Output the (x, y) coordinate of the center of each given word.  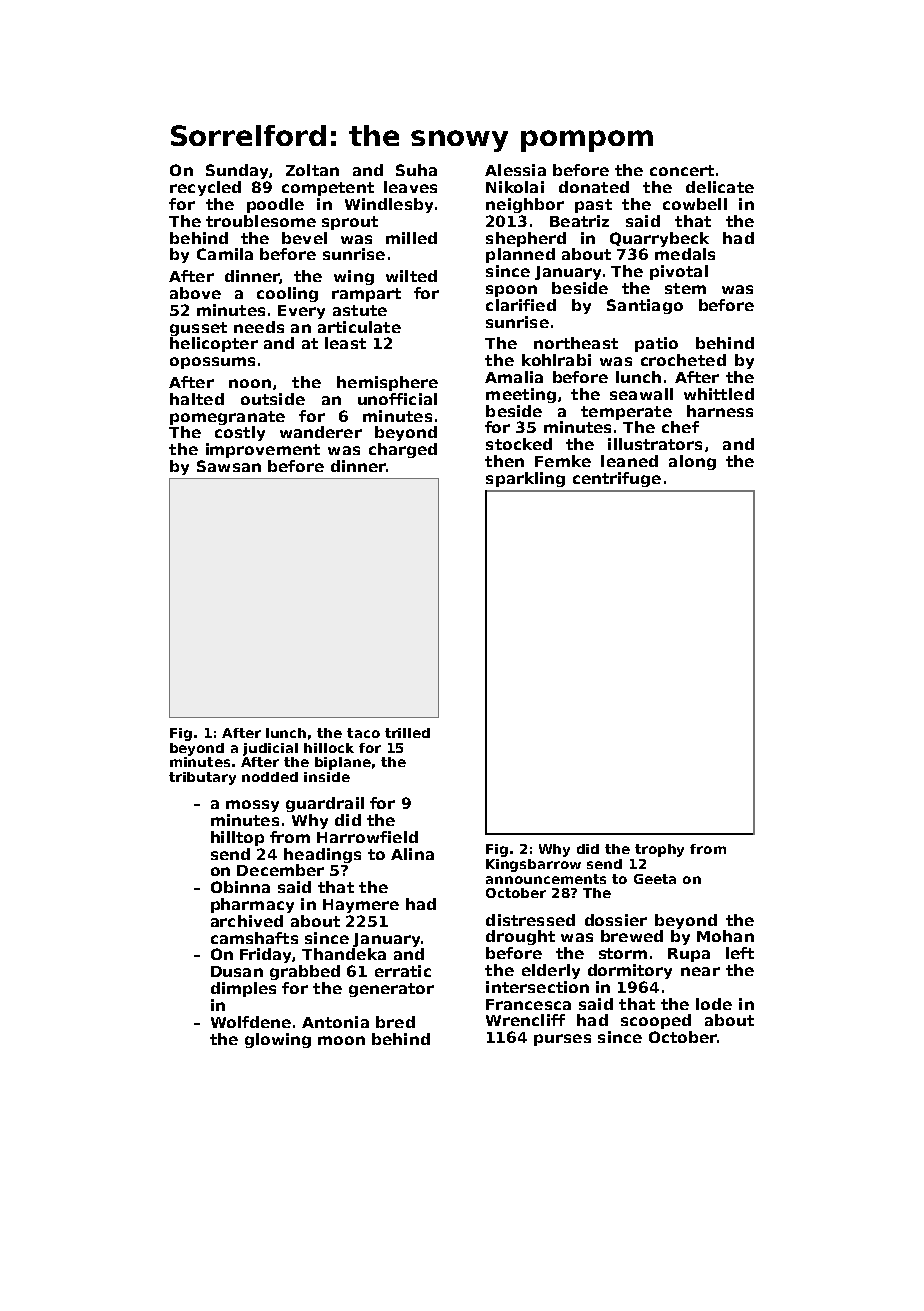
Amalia (514, 377)
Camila (225, 254)
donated (594, 187)
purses (562, 1040)
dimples (243, 989)
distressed (530, 920)
